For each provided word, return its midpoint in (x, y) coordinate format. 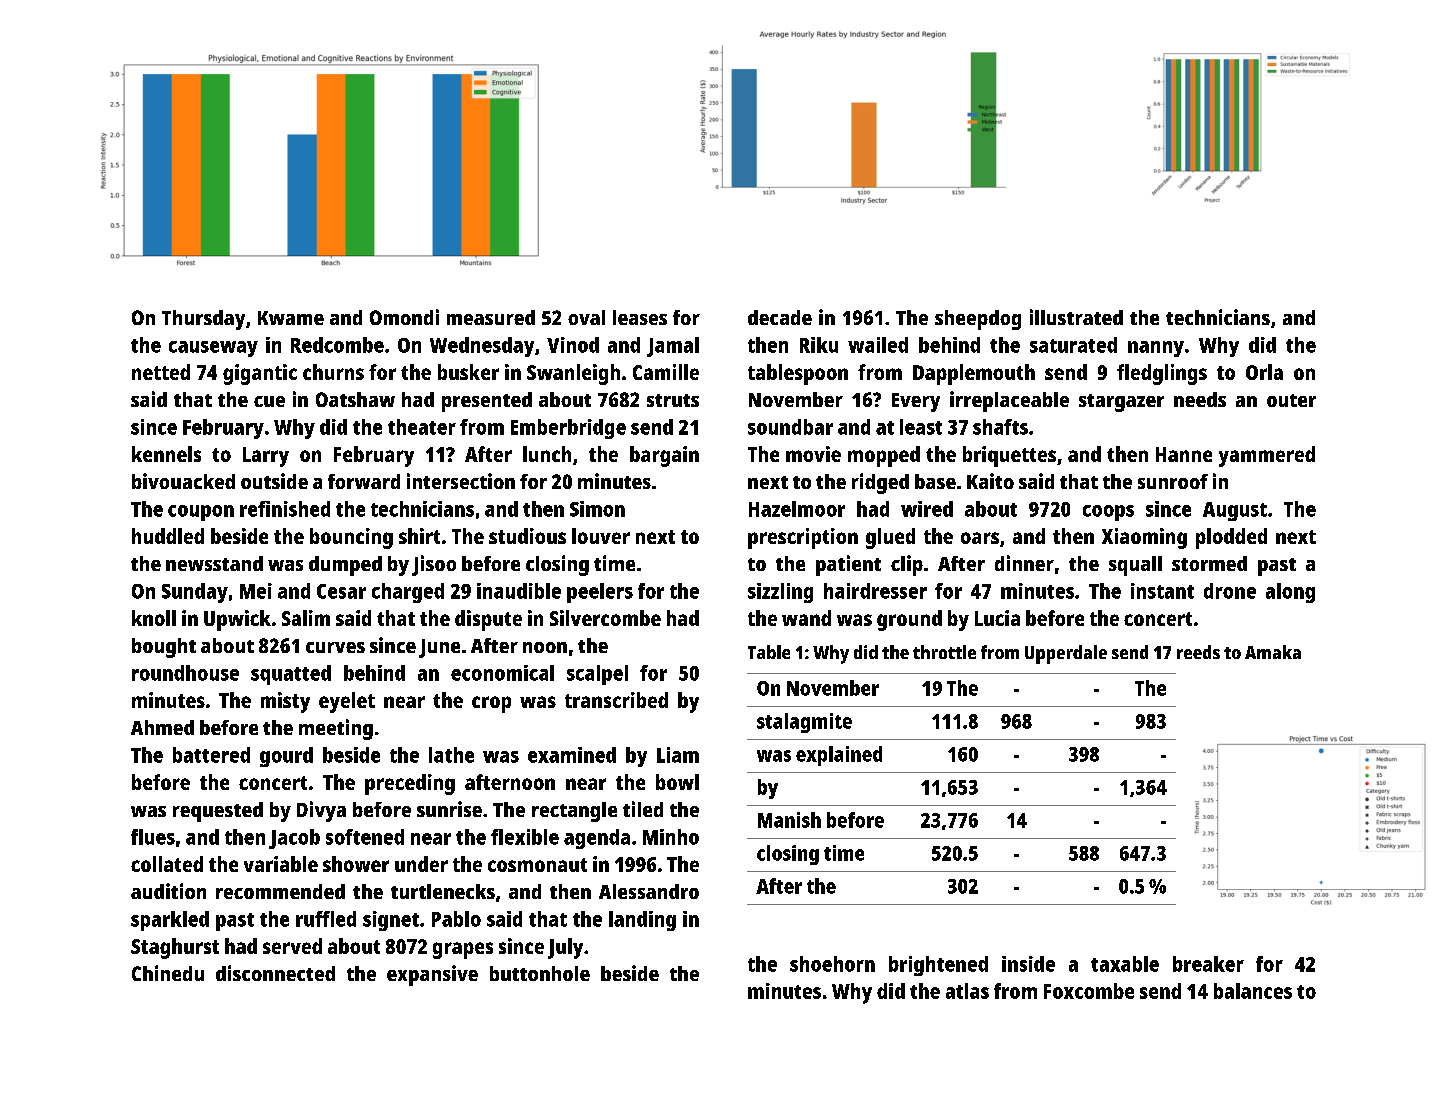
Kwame (291, 318)
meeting (336, 729)
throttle (944, 652)
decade (780, 317)
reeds (1198, 652)
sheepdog (978, 320)
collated (167, 864)
